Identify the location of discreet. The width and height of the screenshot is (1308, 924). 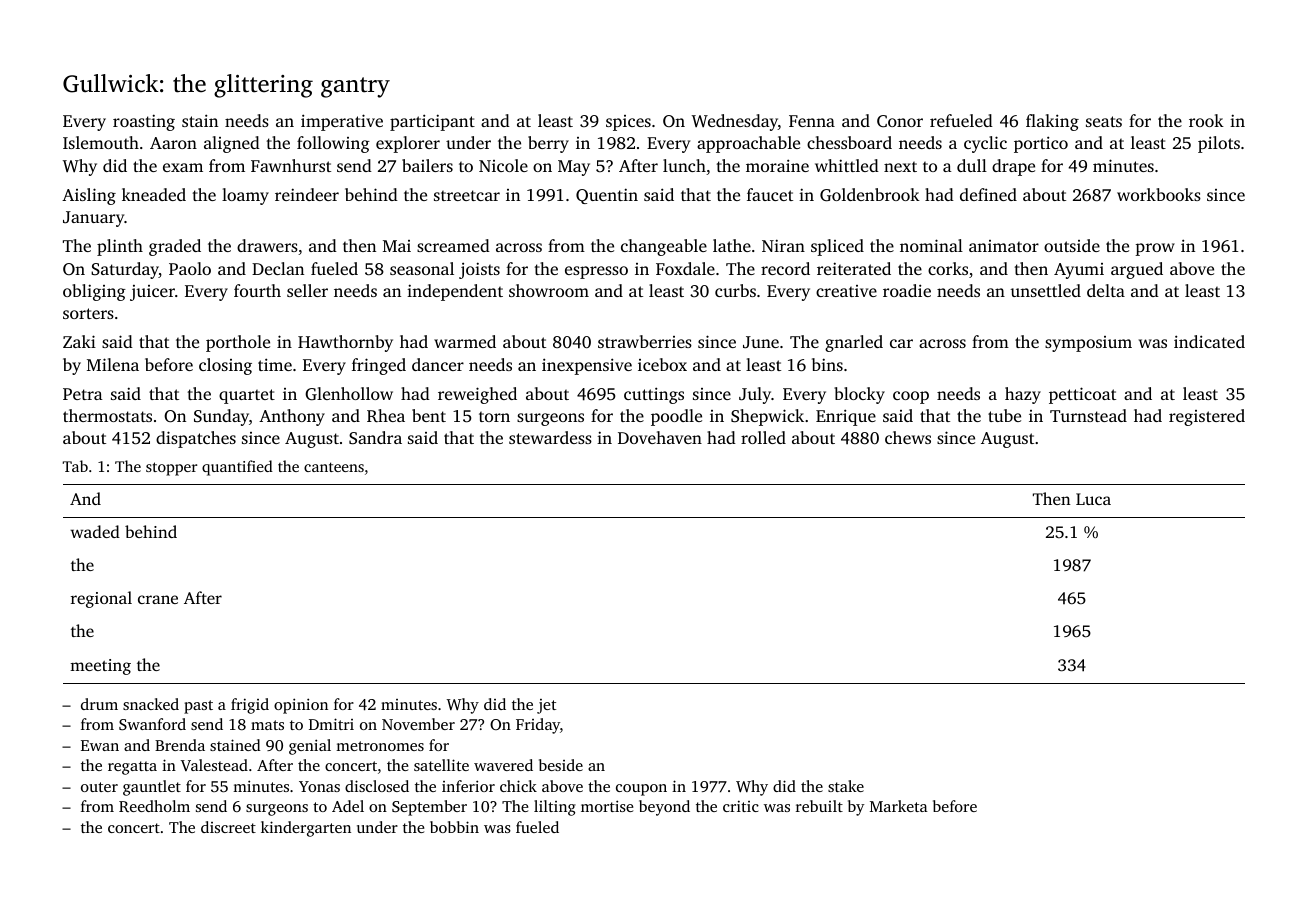
(228, 827).
